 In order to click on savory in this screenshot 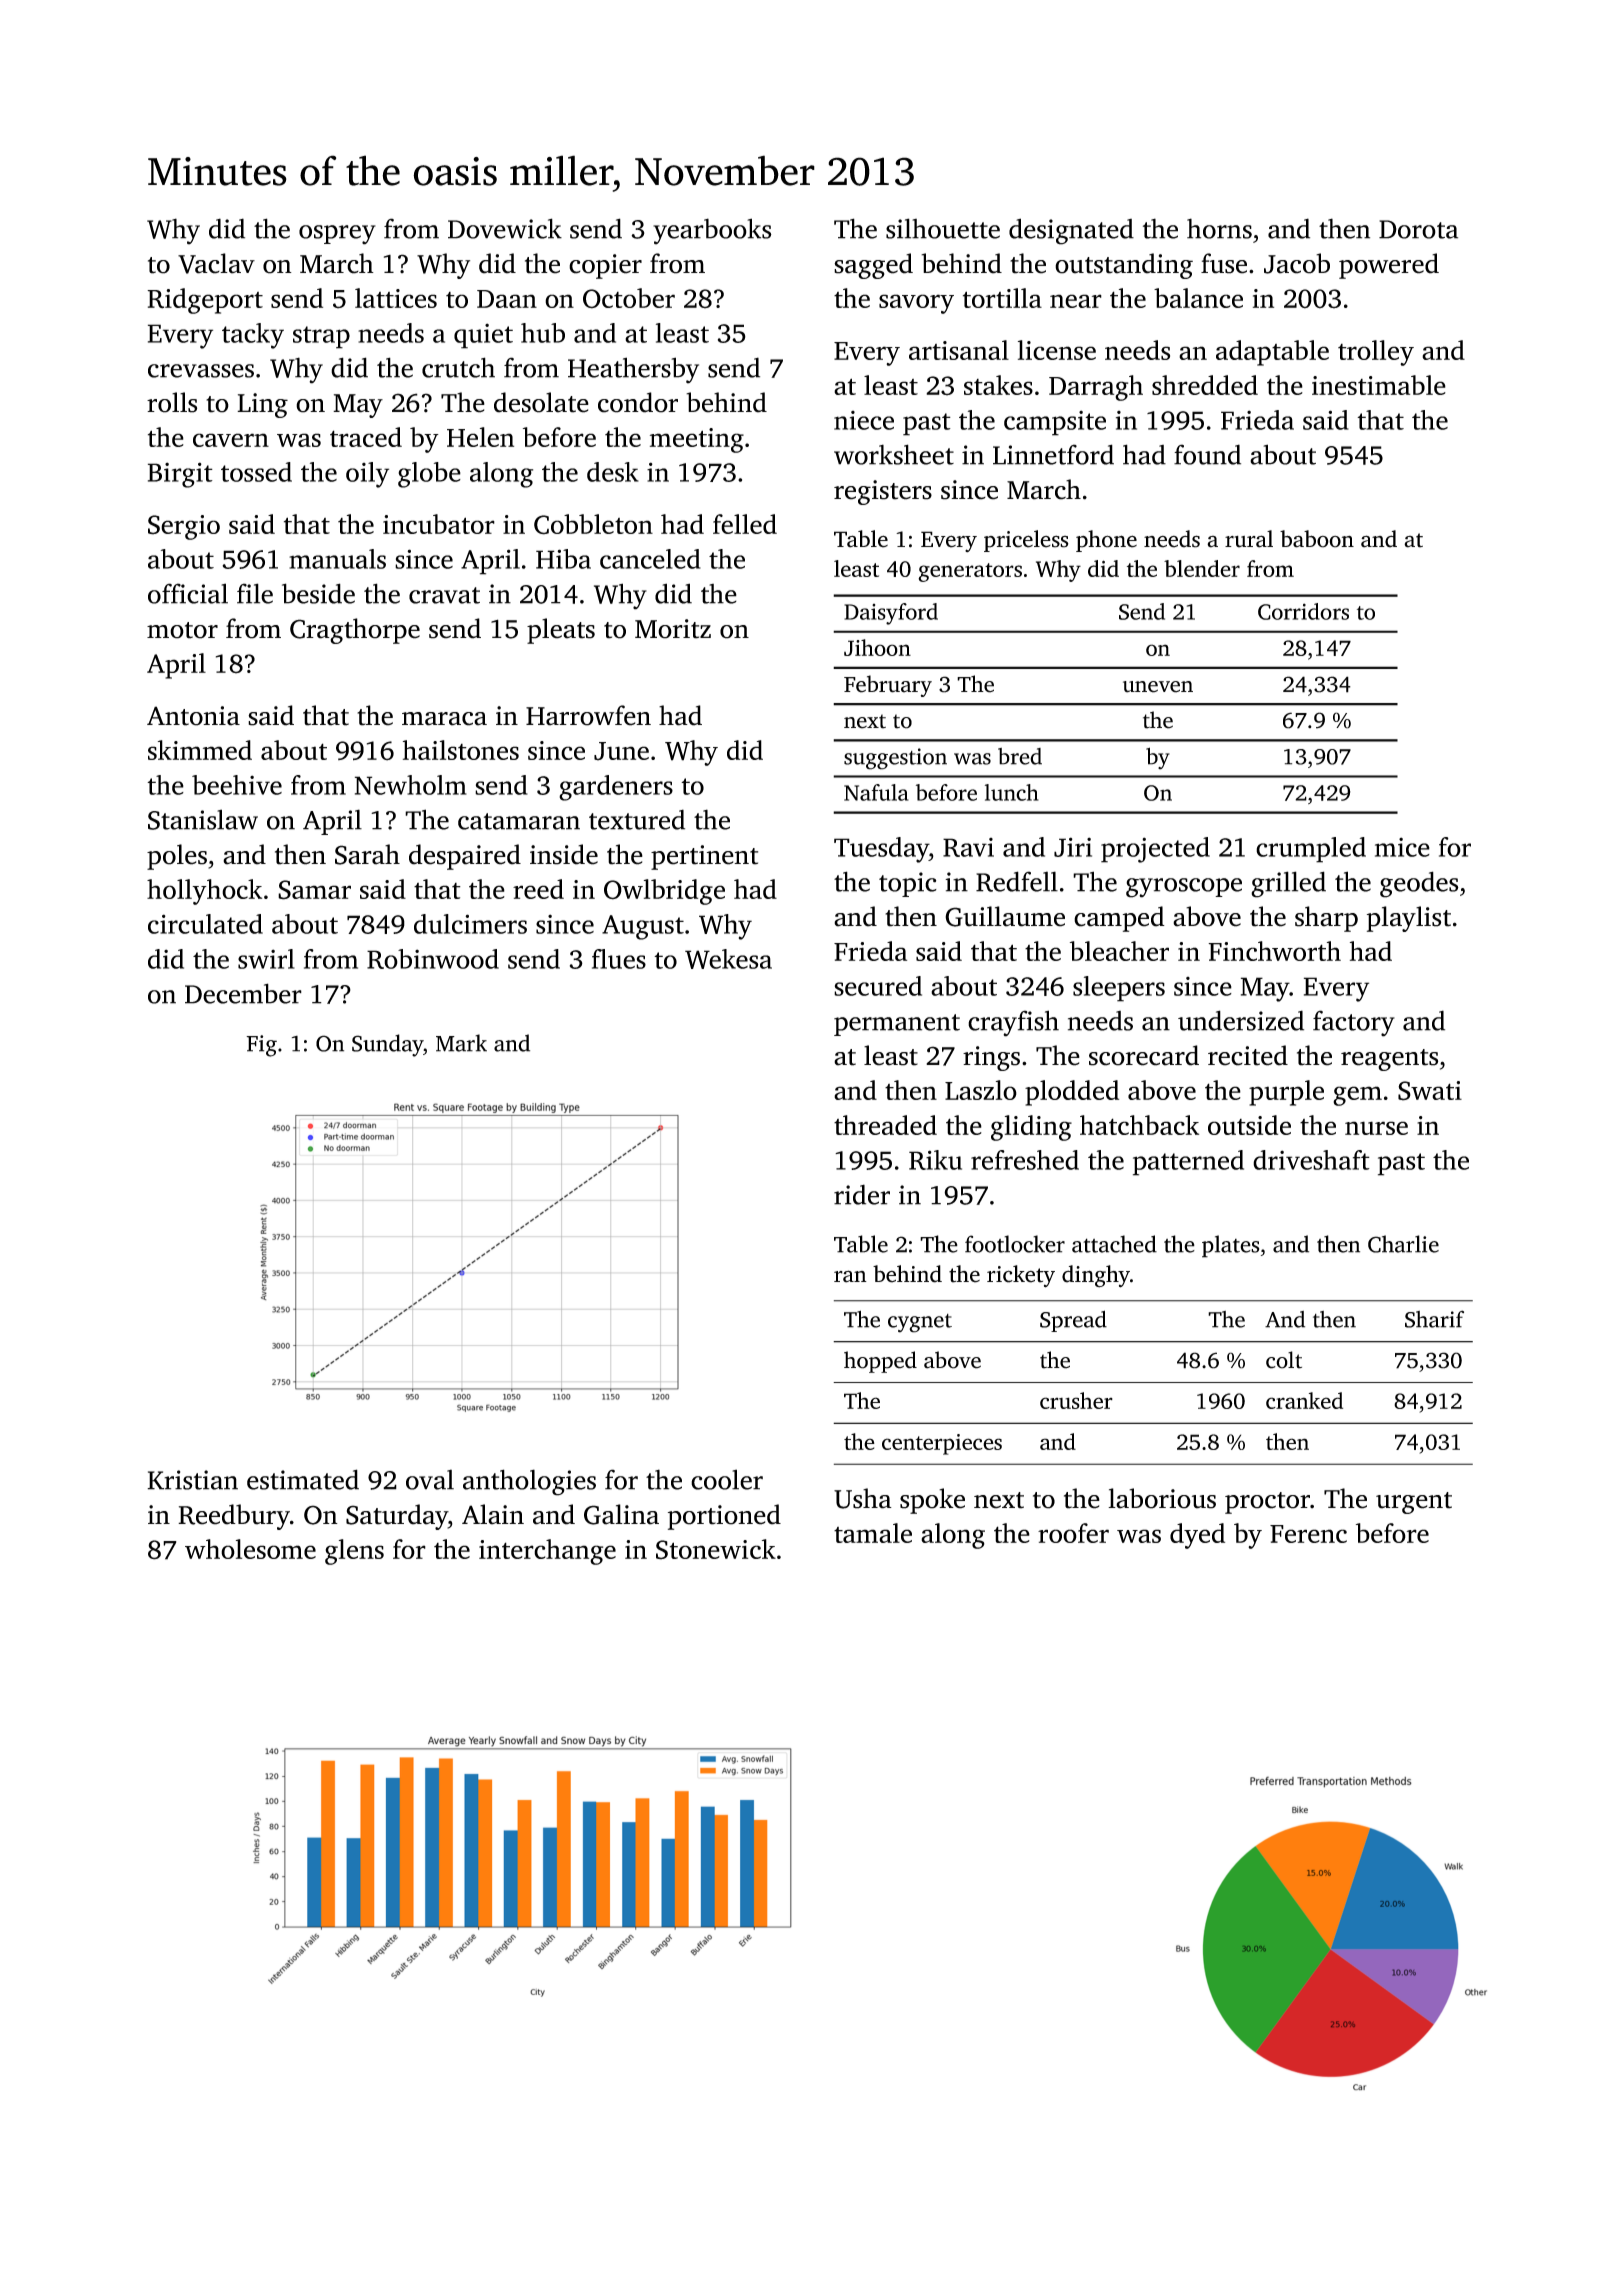, I will do `click(916, 304)`.
